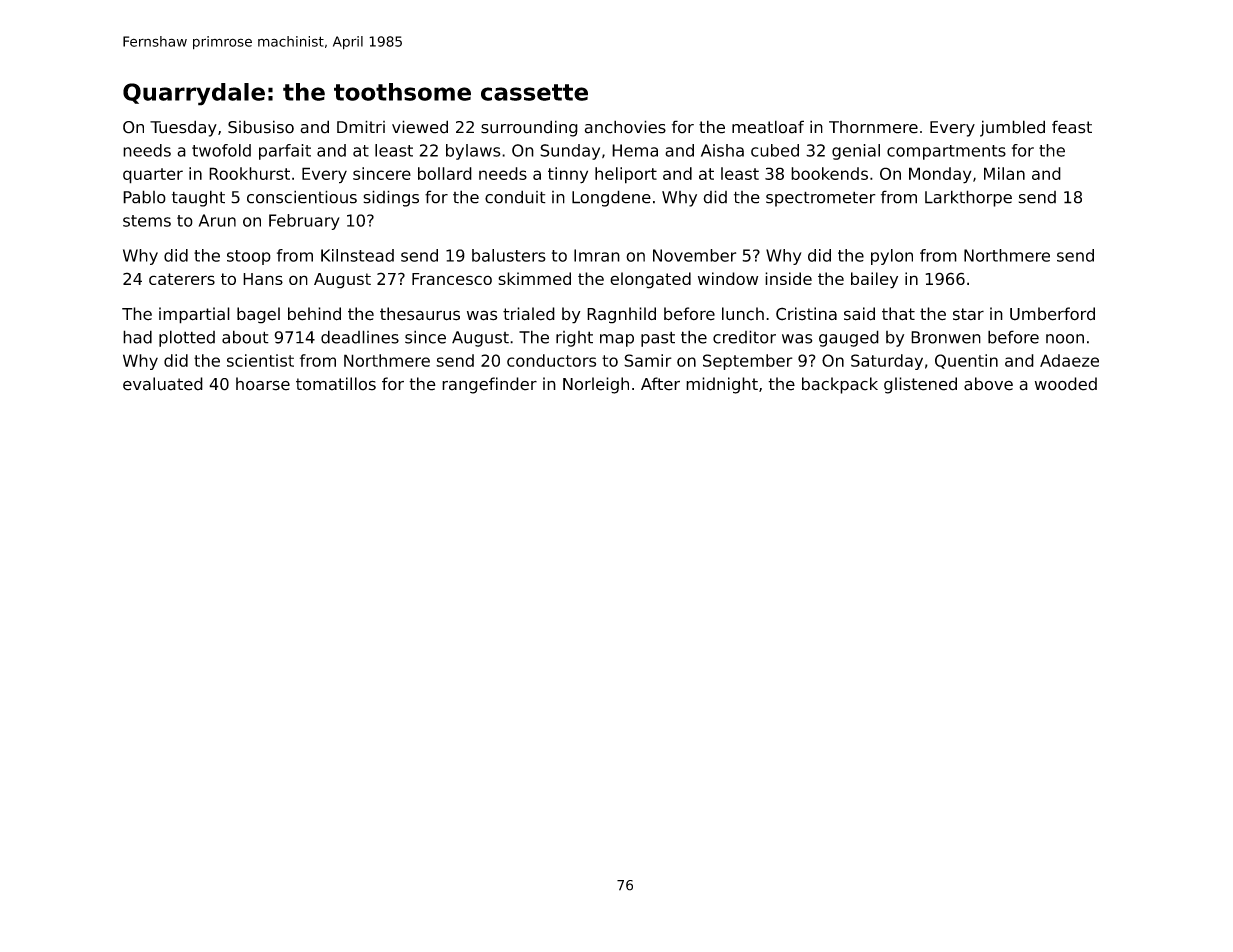 The width and height of the page is (1233, 952). Describe the element at coordinates (163, 384) in the page. I see `evaluated` at that location.
